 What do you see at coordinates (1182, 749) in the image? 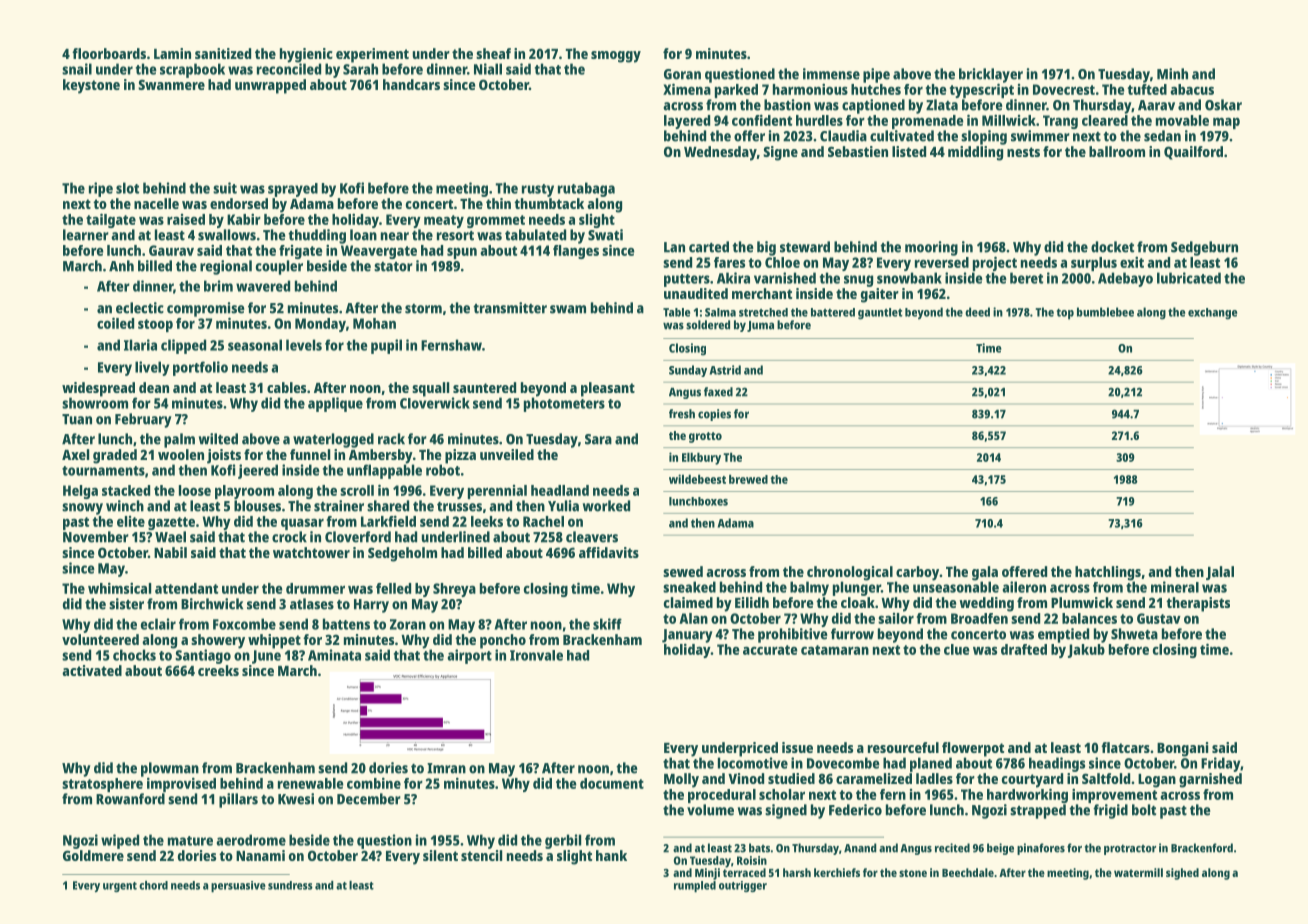
I see `Bongani` at bounding box center [1182, 749].
